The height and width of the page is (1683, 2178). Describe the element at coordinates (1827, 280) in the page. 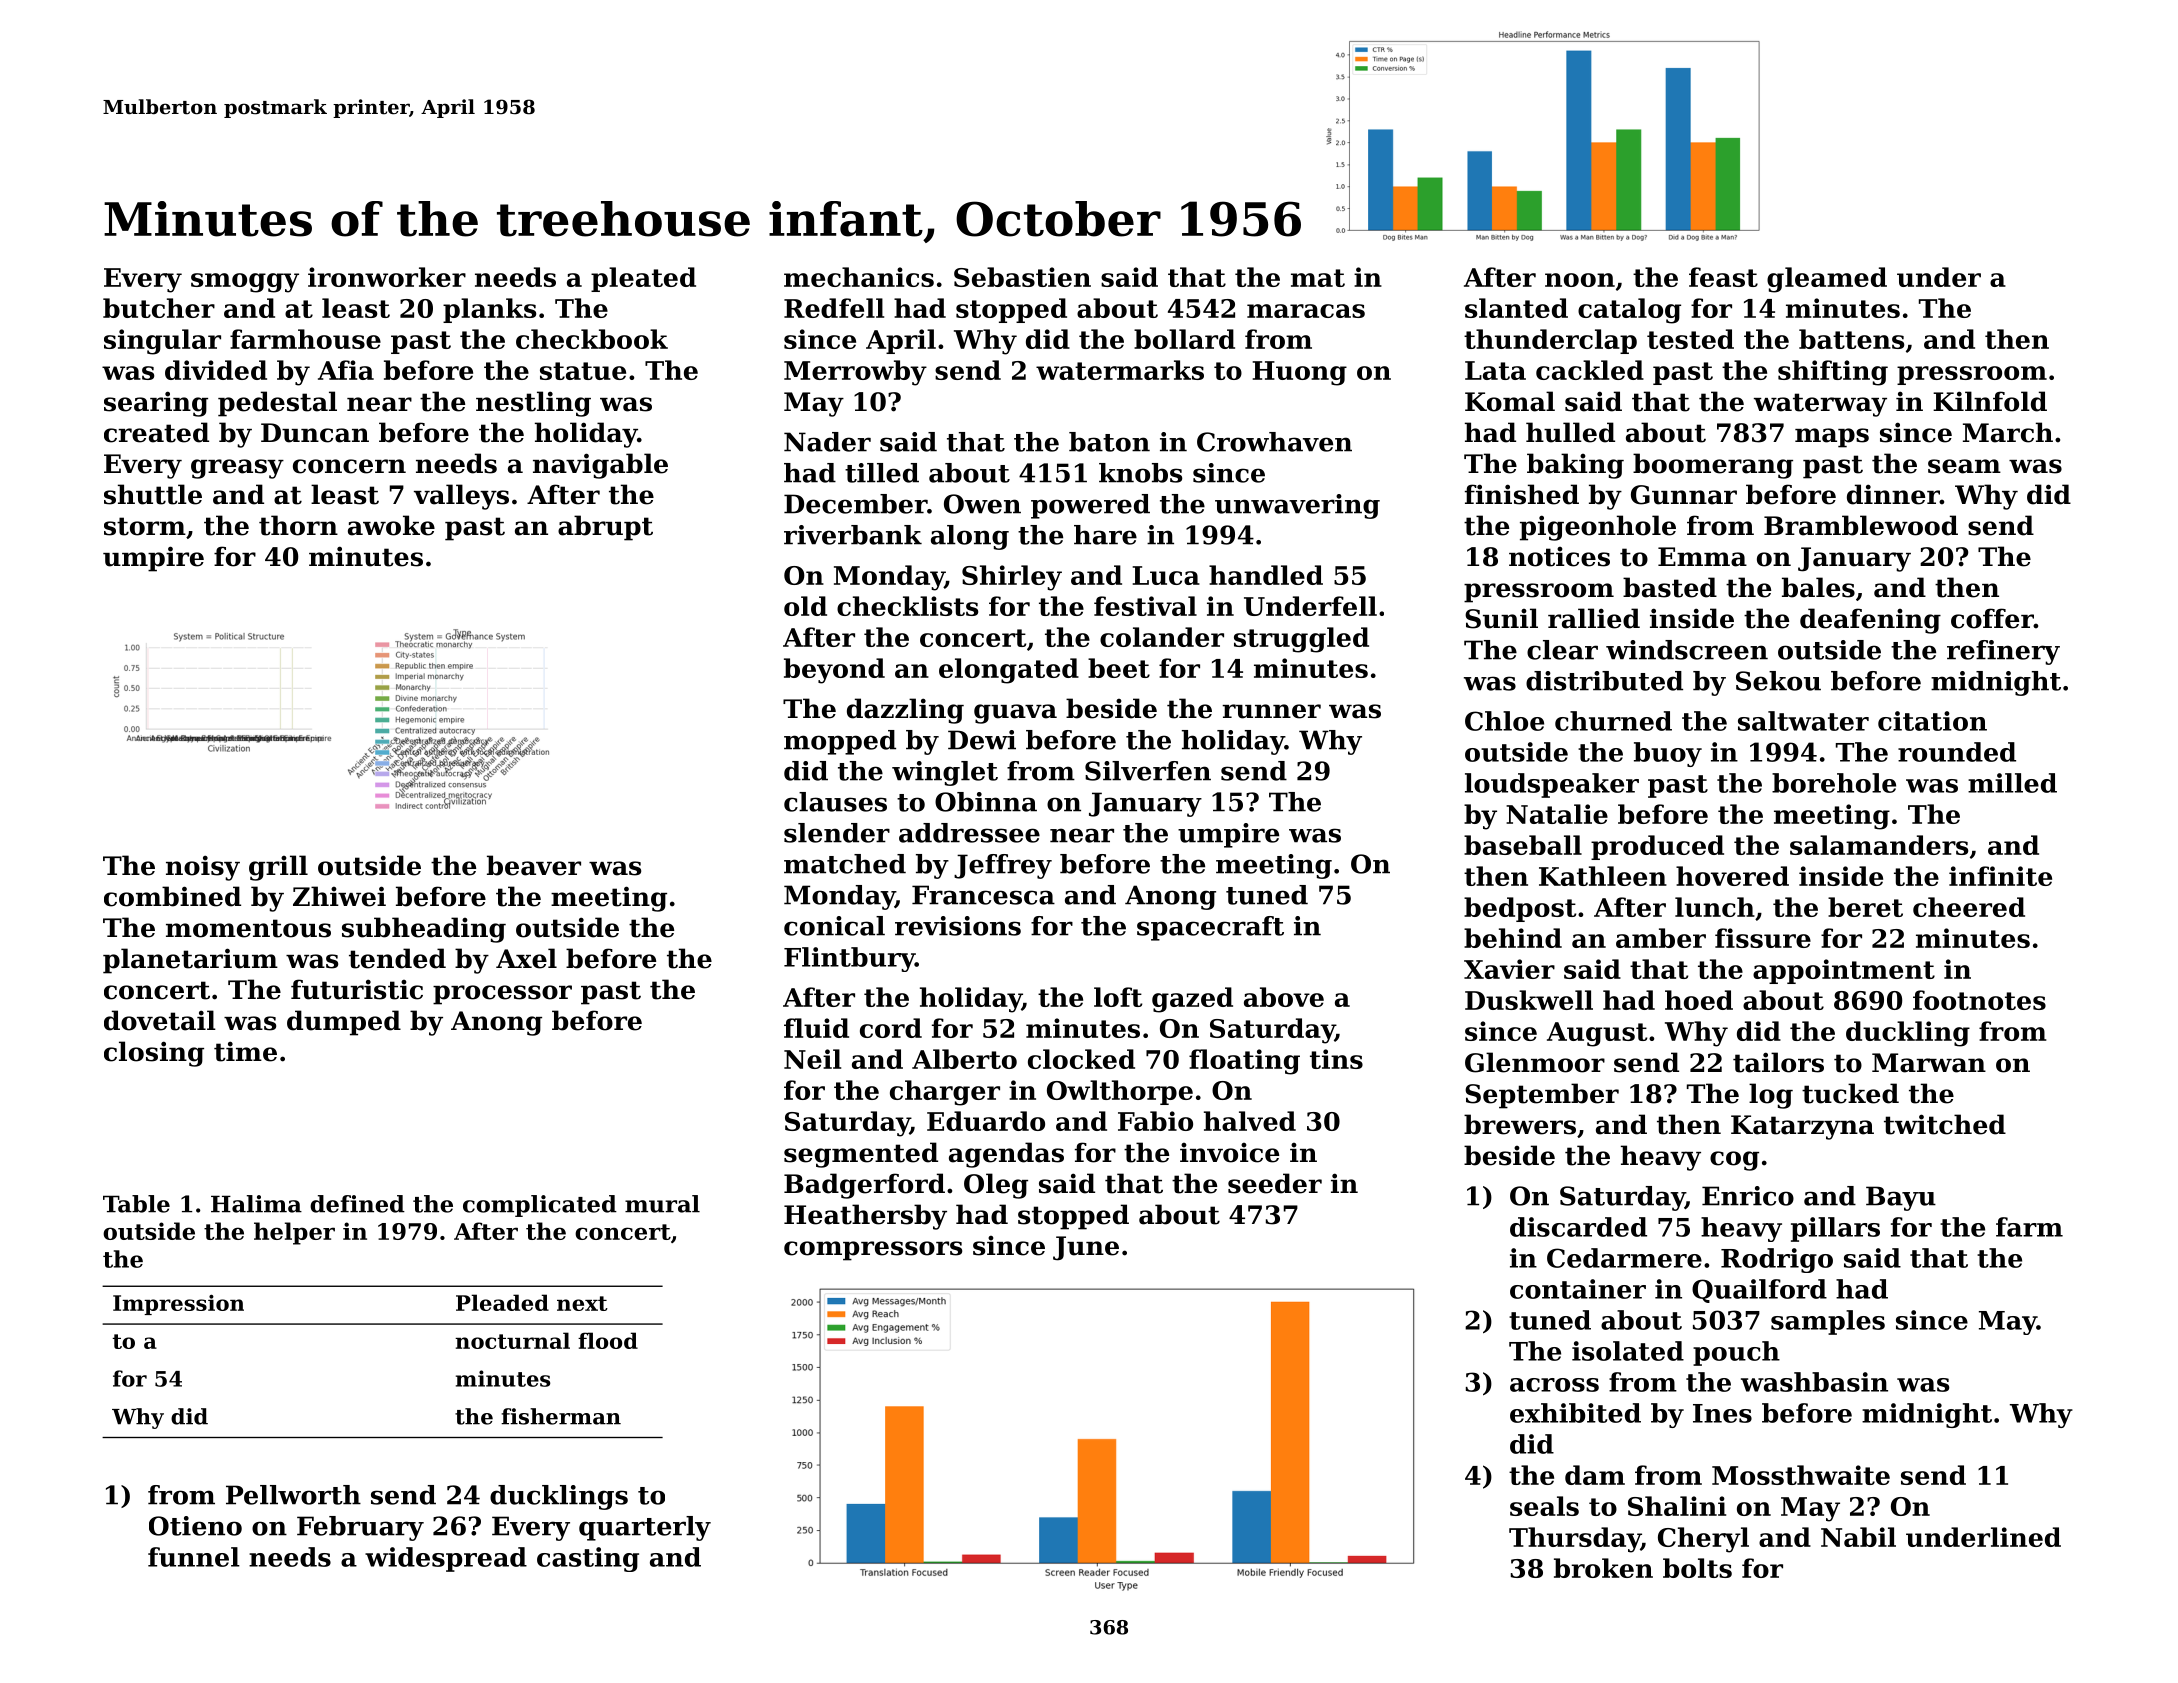

I see `gleamed` at that location.
